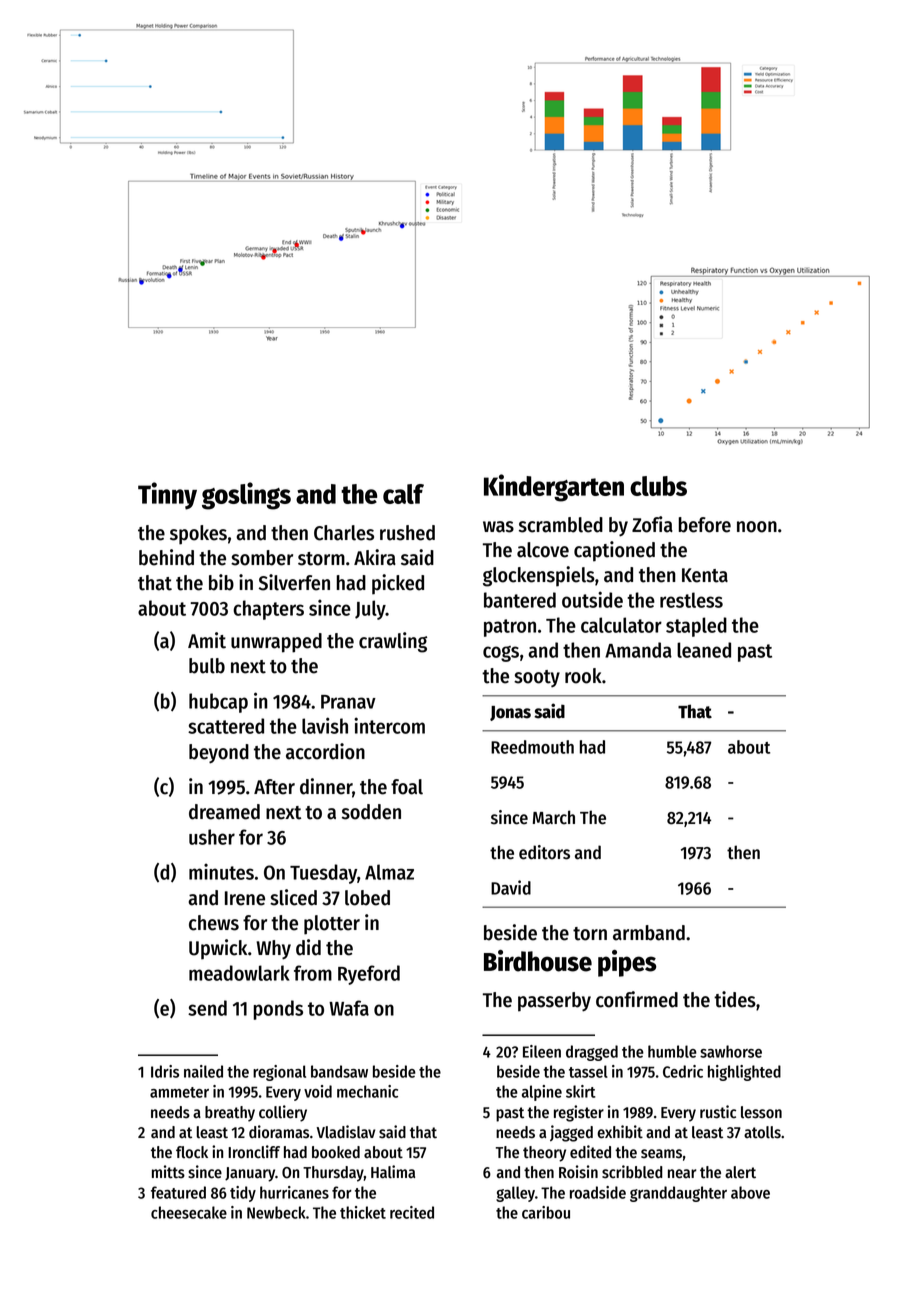 The height and width of the screenshot is (1311, 924). I want to click on leaned, so click(704, 650).
